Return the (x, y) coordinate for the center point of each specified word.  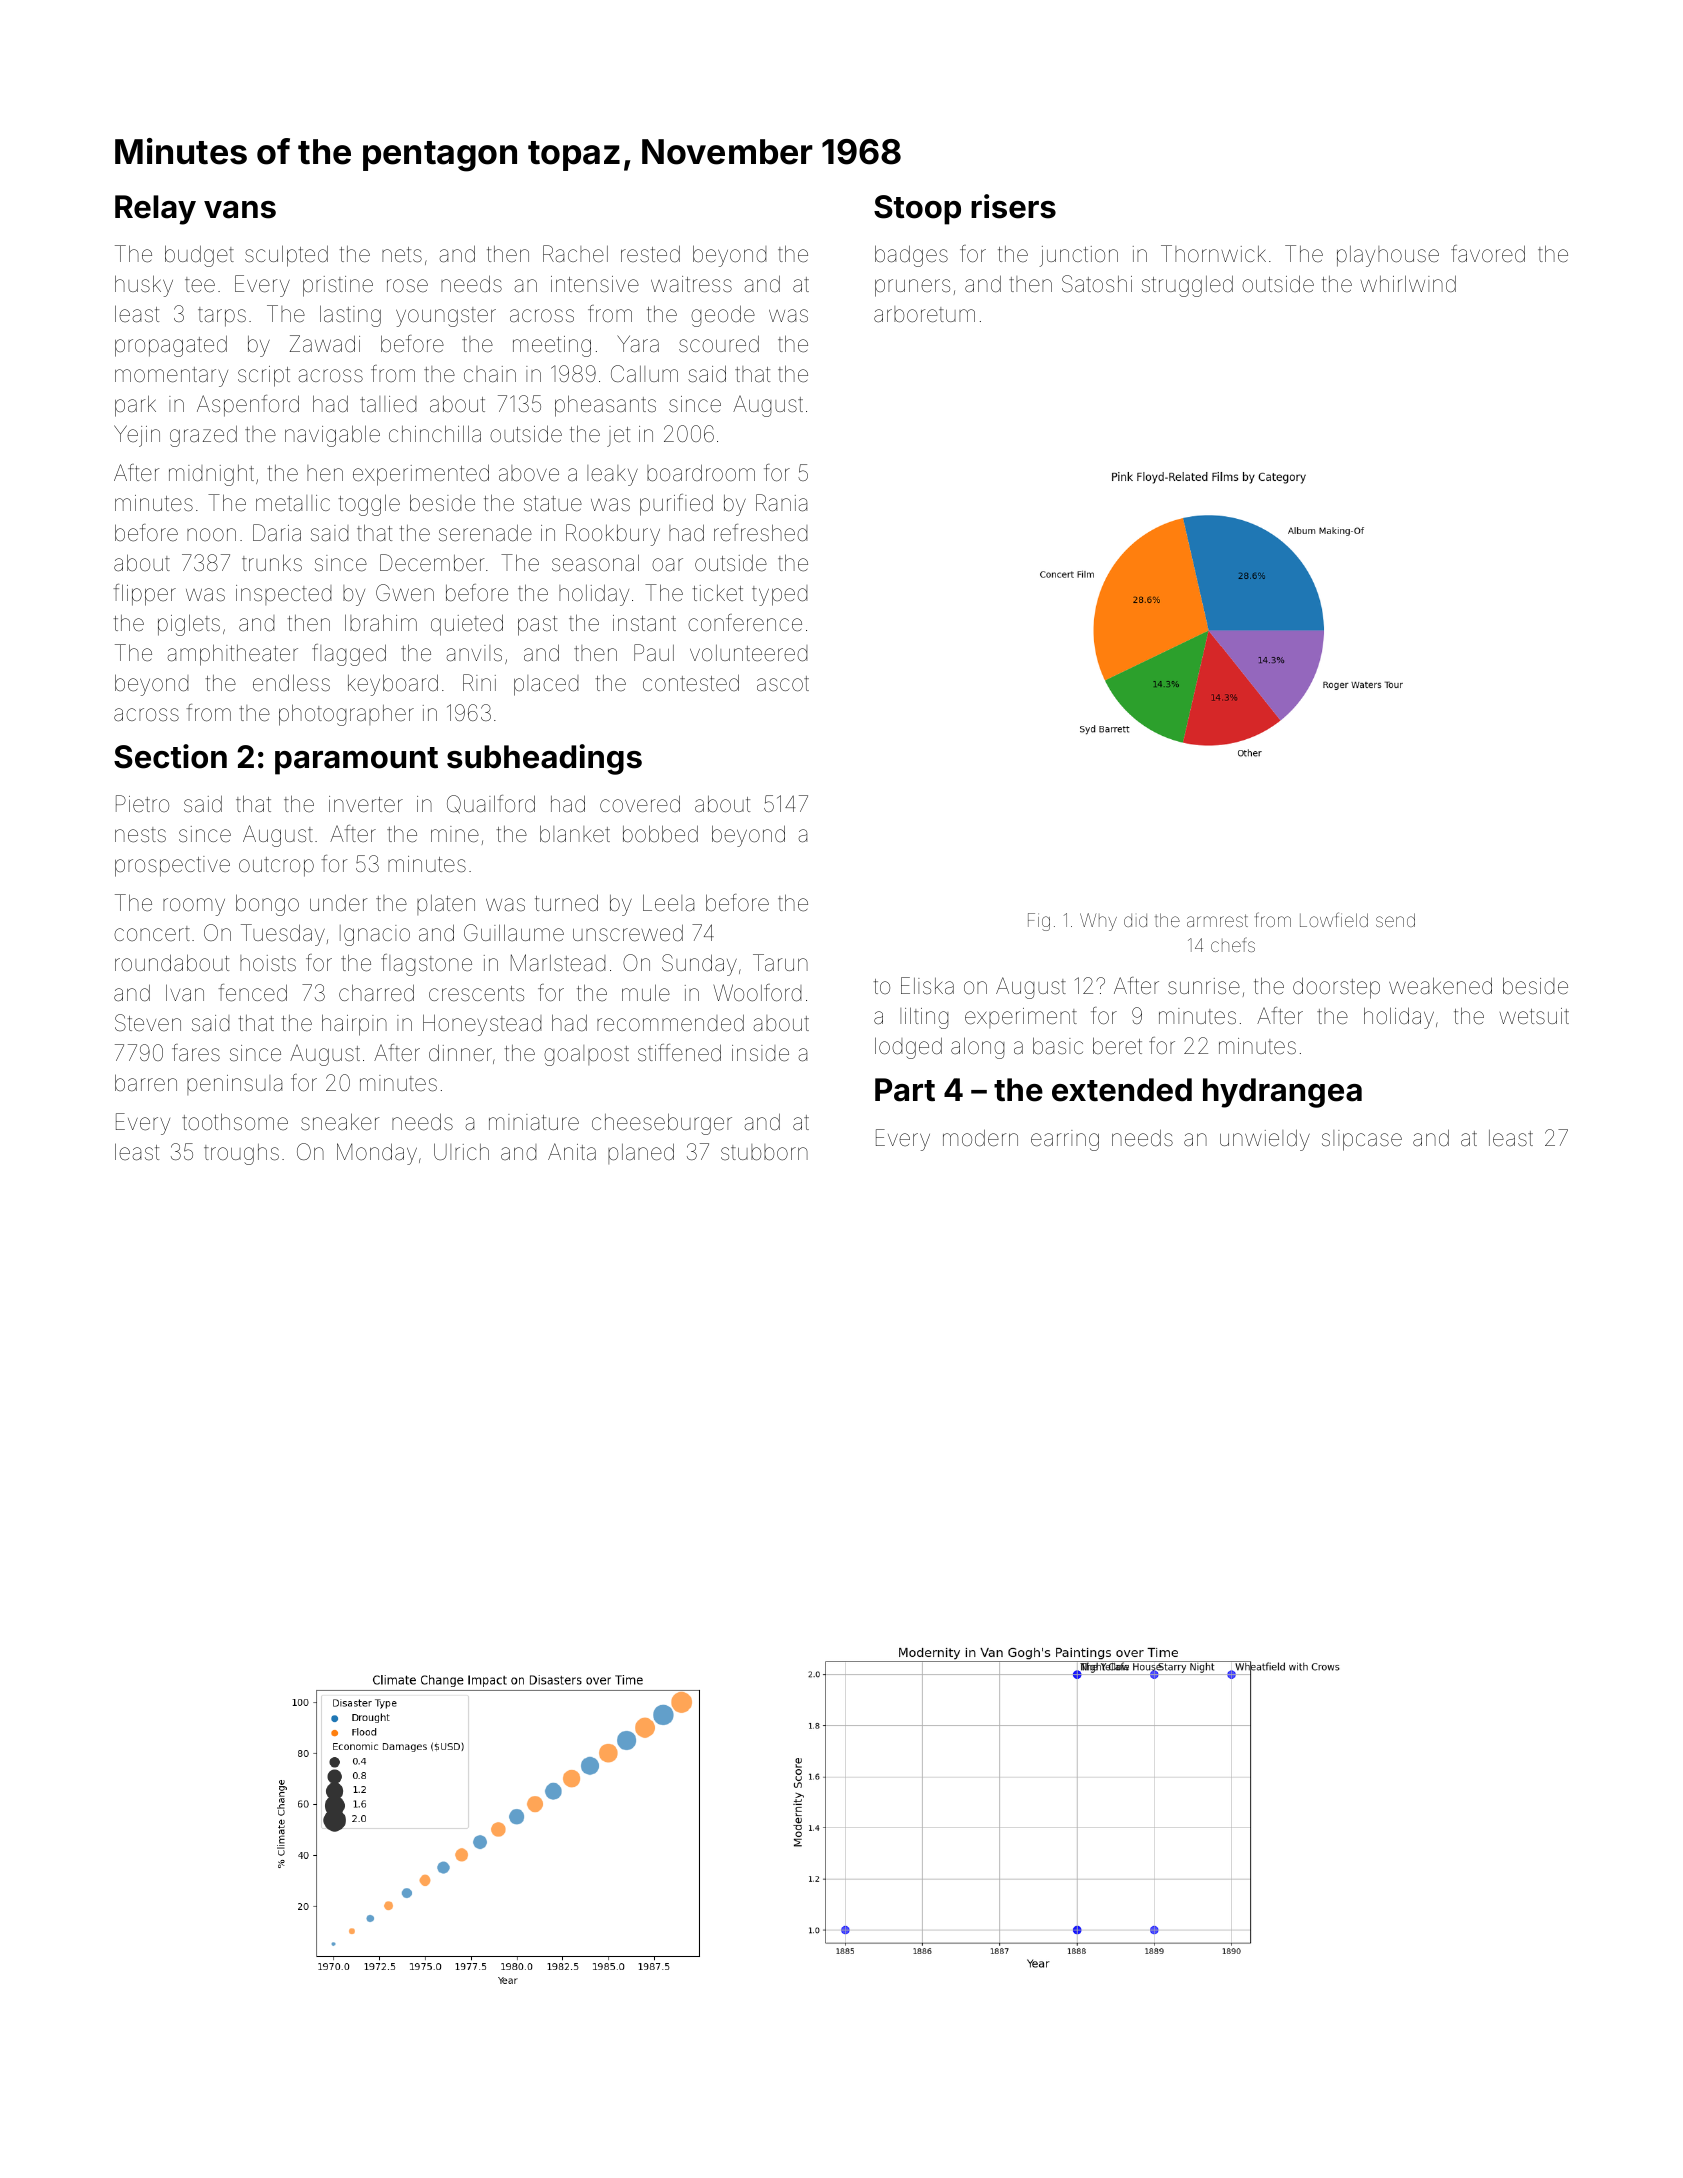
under (339, 903)
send (1395, 920)
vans (240, 210)
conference (745, 623)
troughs (241, 1154)
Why (1098, 922)
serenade (485, 533)
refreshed (760, 533)
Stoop (917, 210)
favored (1488, 254)
